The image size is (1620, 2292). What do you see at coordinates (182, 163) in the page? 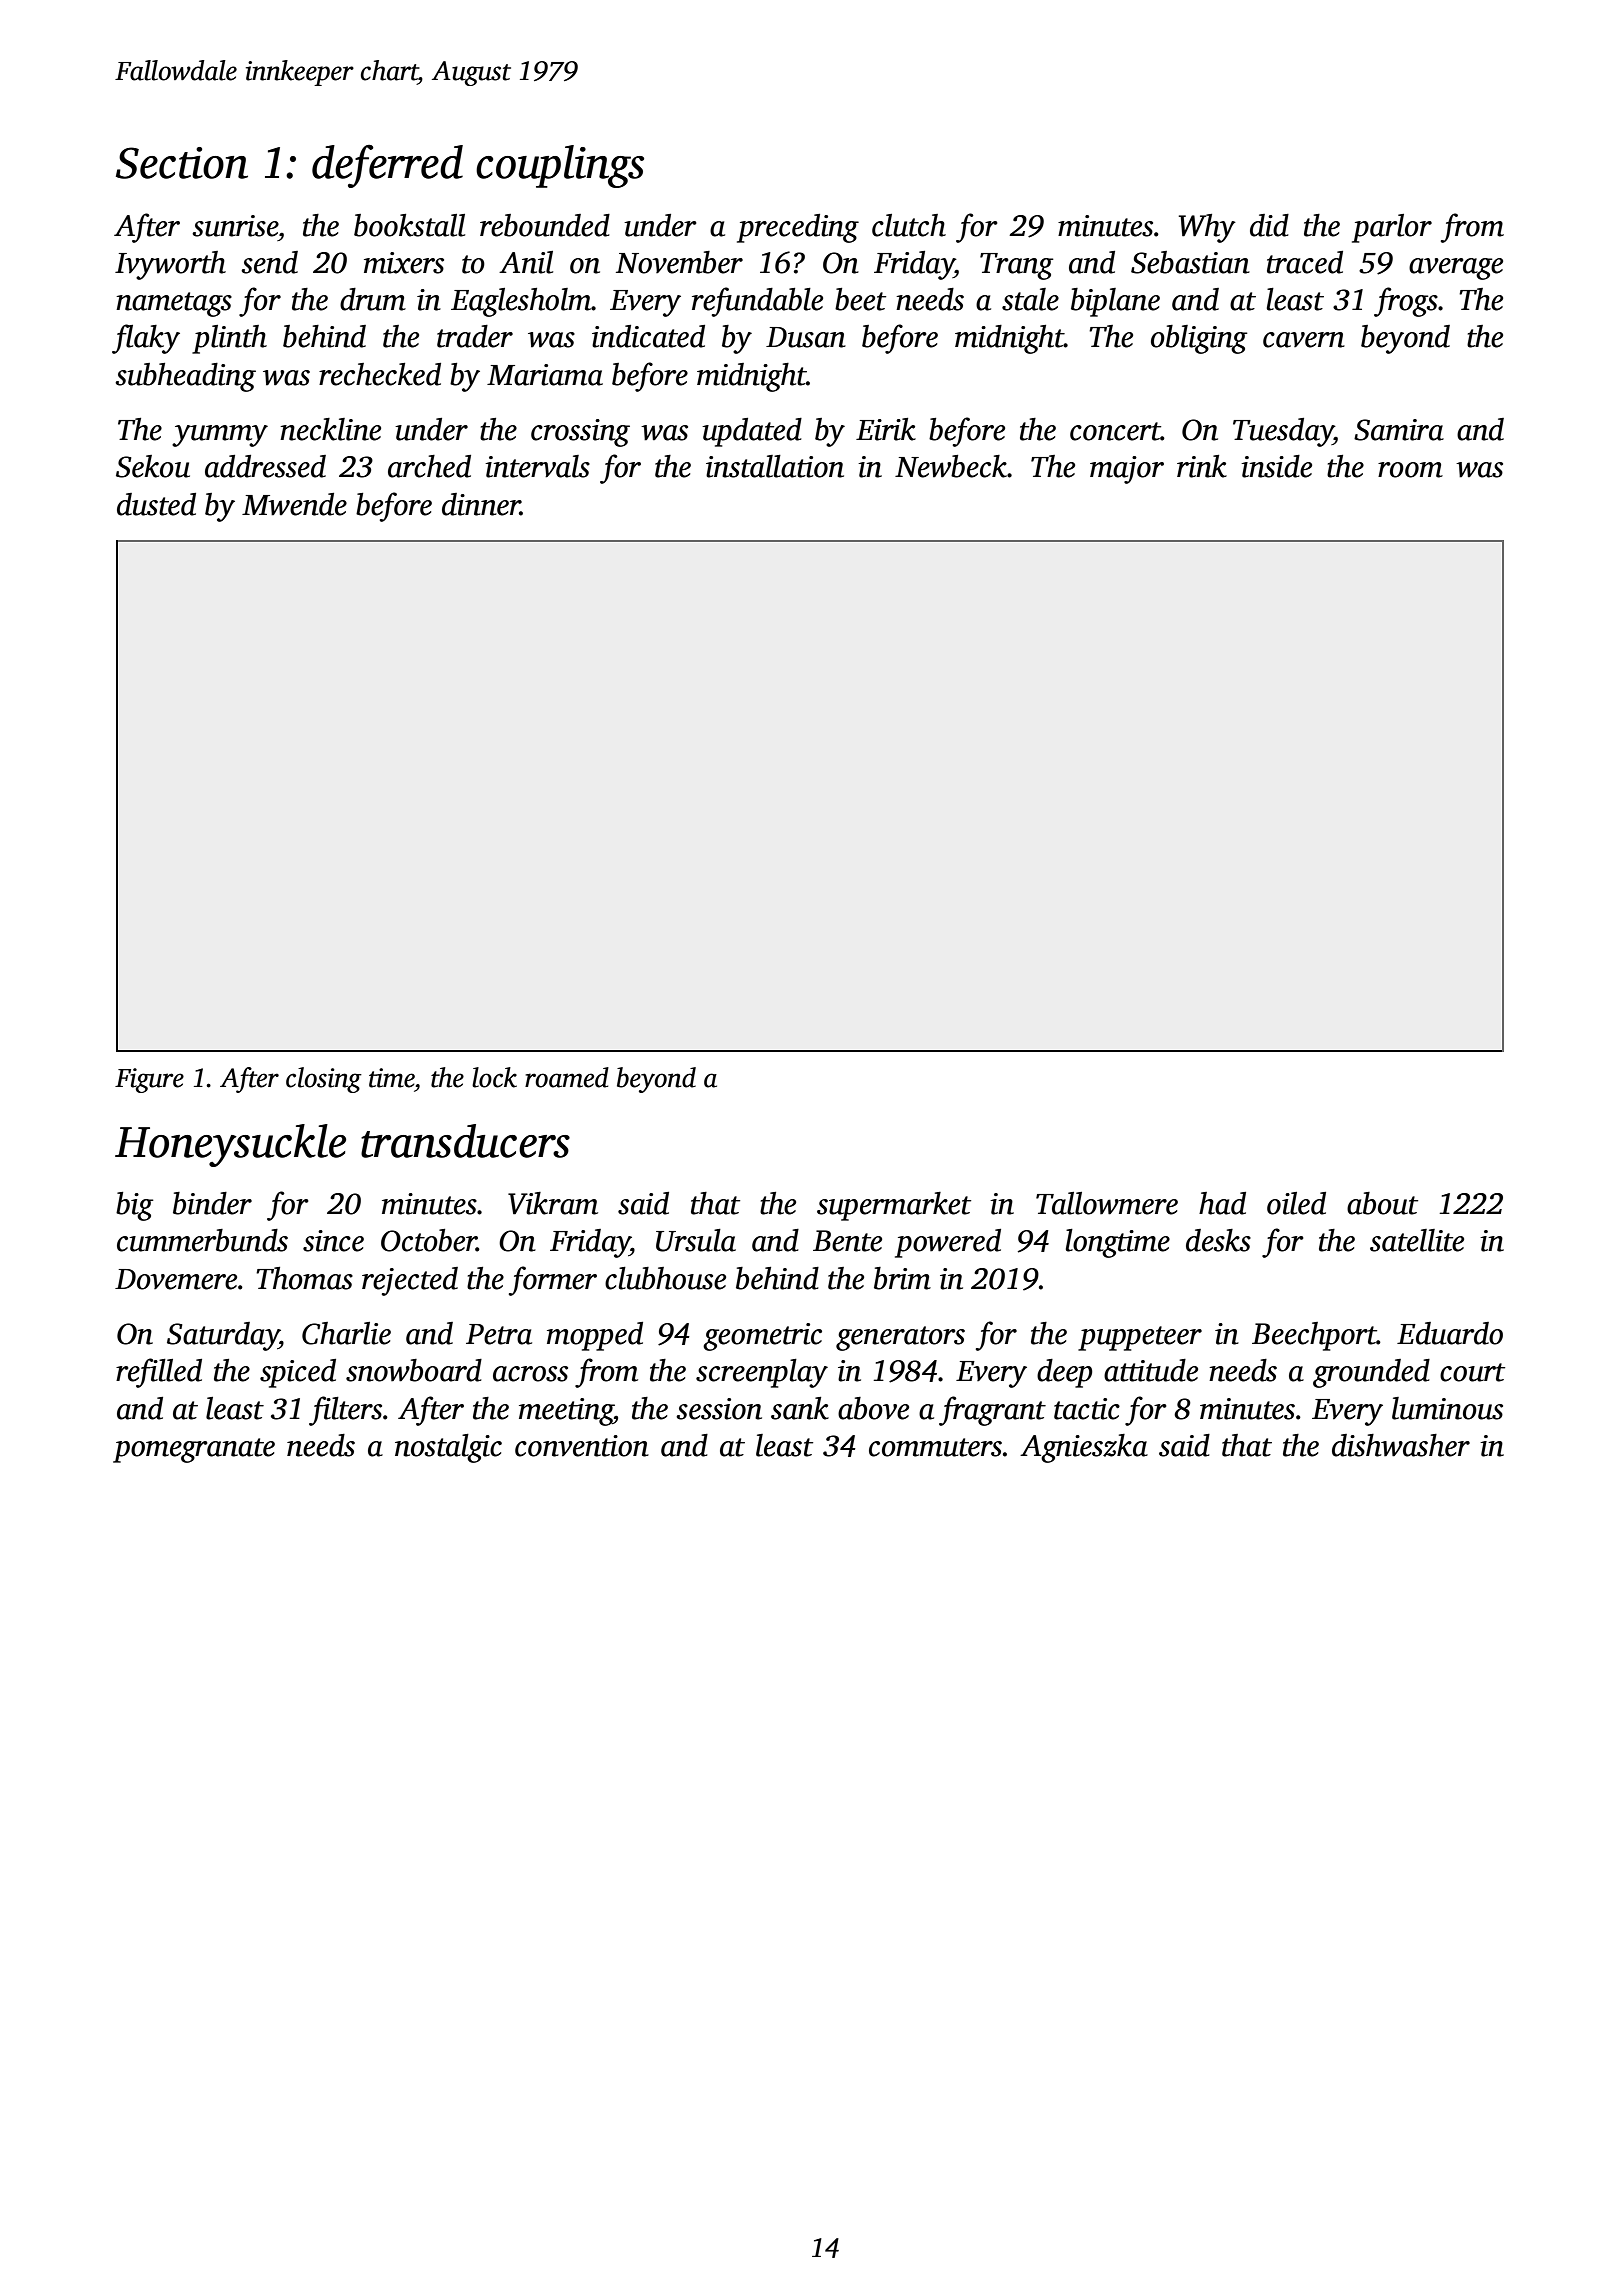
I see `Section` at bounding box center [182, 163].
